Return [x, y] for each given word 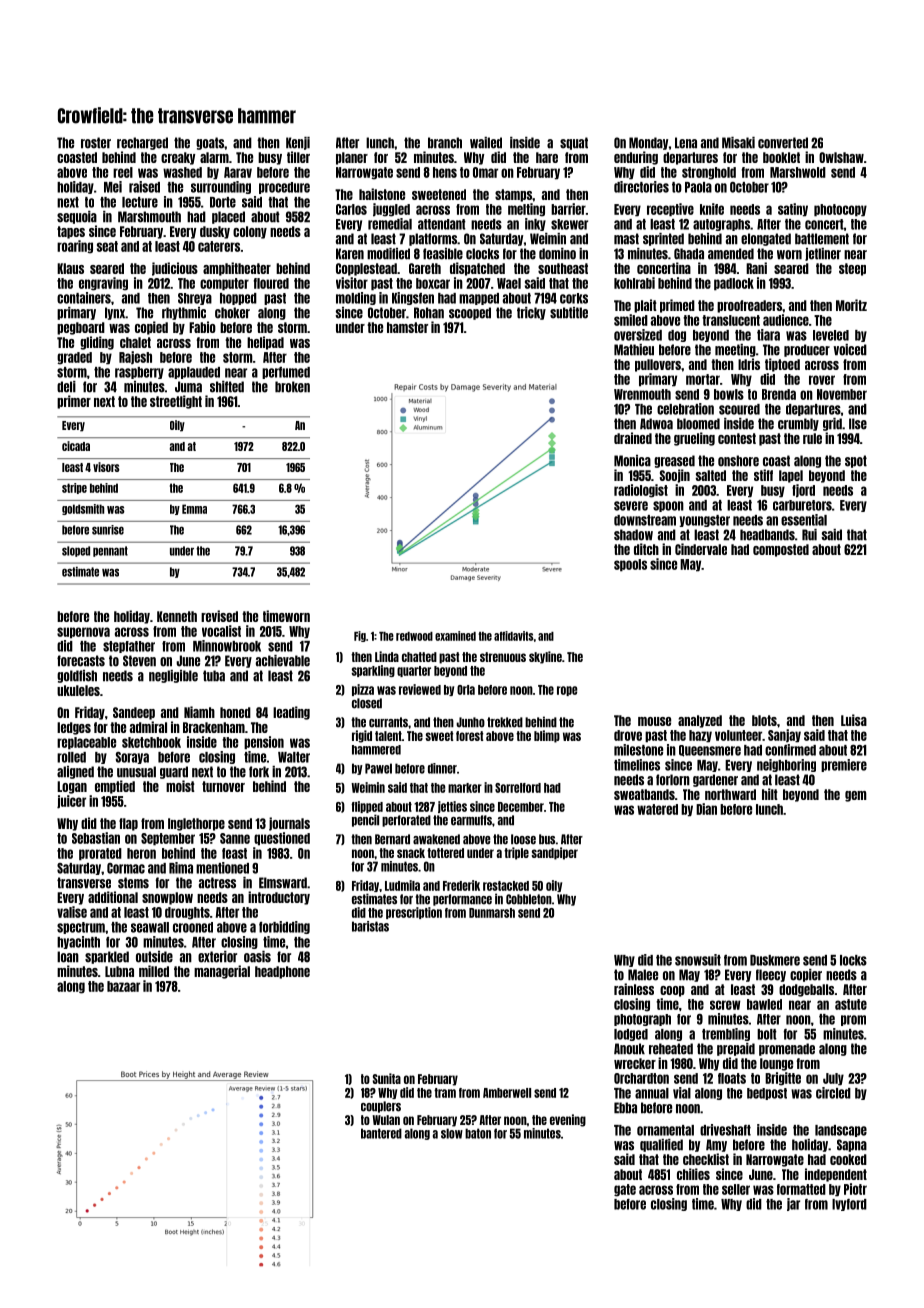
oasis [257, 957]
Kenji [298, 143]
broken [292, 387]
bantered [381, 1133]
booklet [781, 157]
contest [737, 438]
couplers [381, 1107]
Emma [194, 509]
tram [445, 1093]
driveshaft [725, 1130]
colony [250, 232]
